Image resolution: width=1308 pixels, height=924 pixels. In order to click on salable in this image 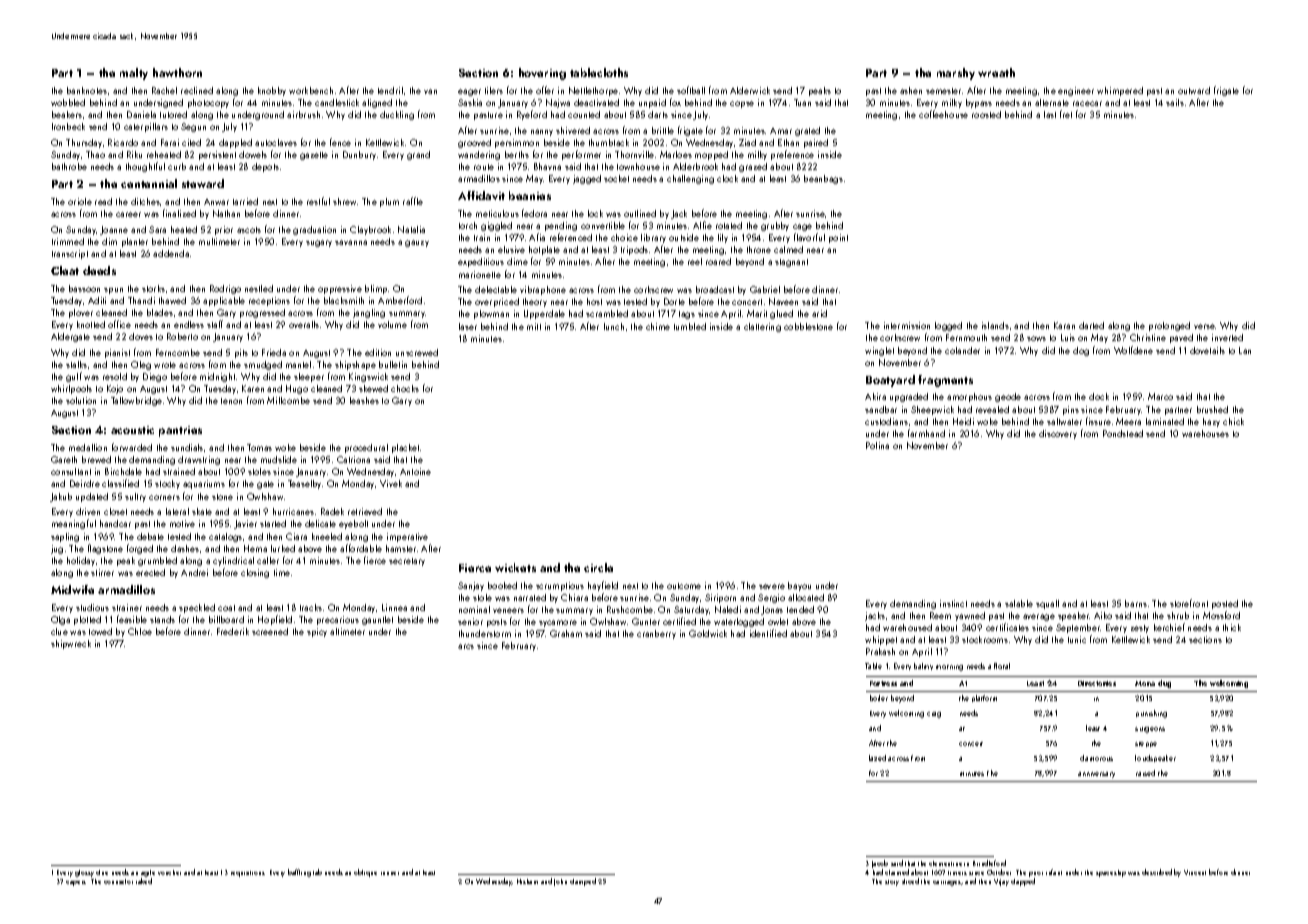, I will do `click(1019, 603)`.
